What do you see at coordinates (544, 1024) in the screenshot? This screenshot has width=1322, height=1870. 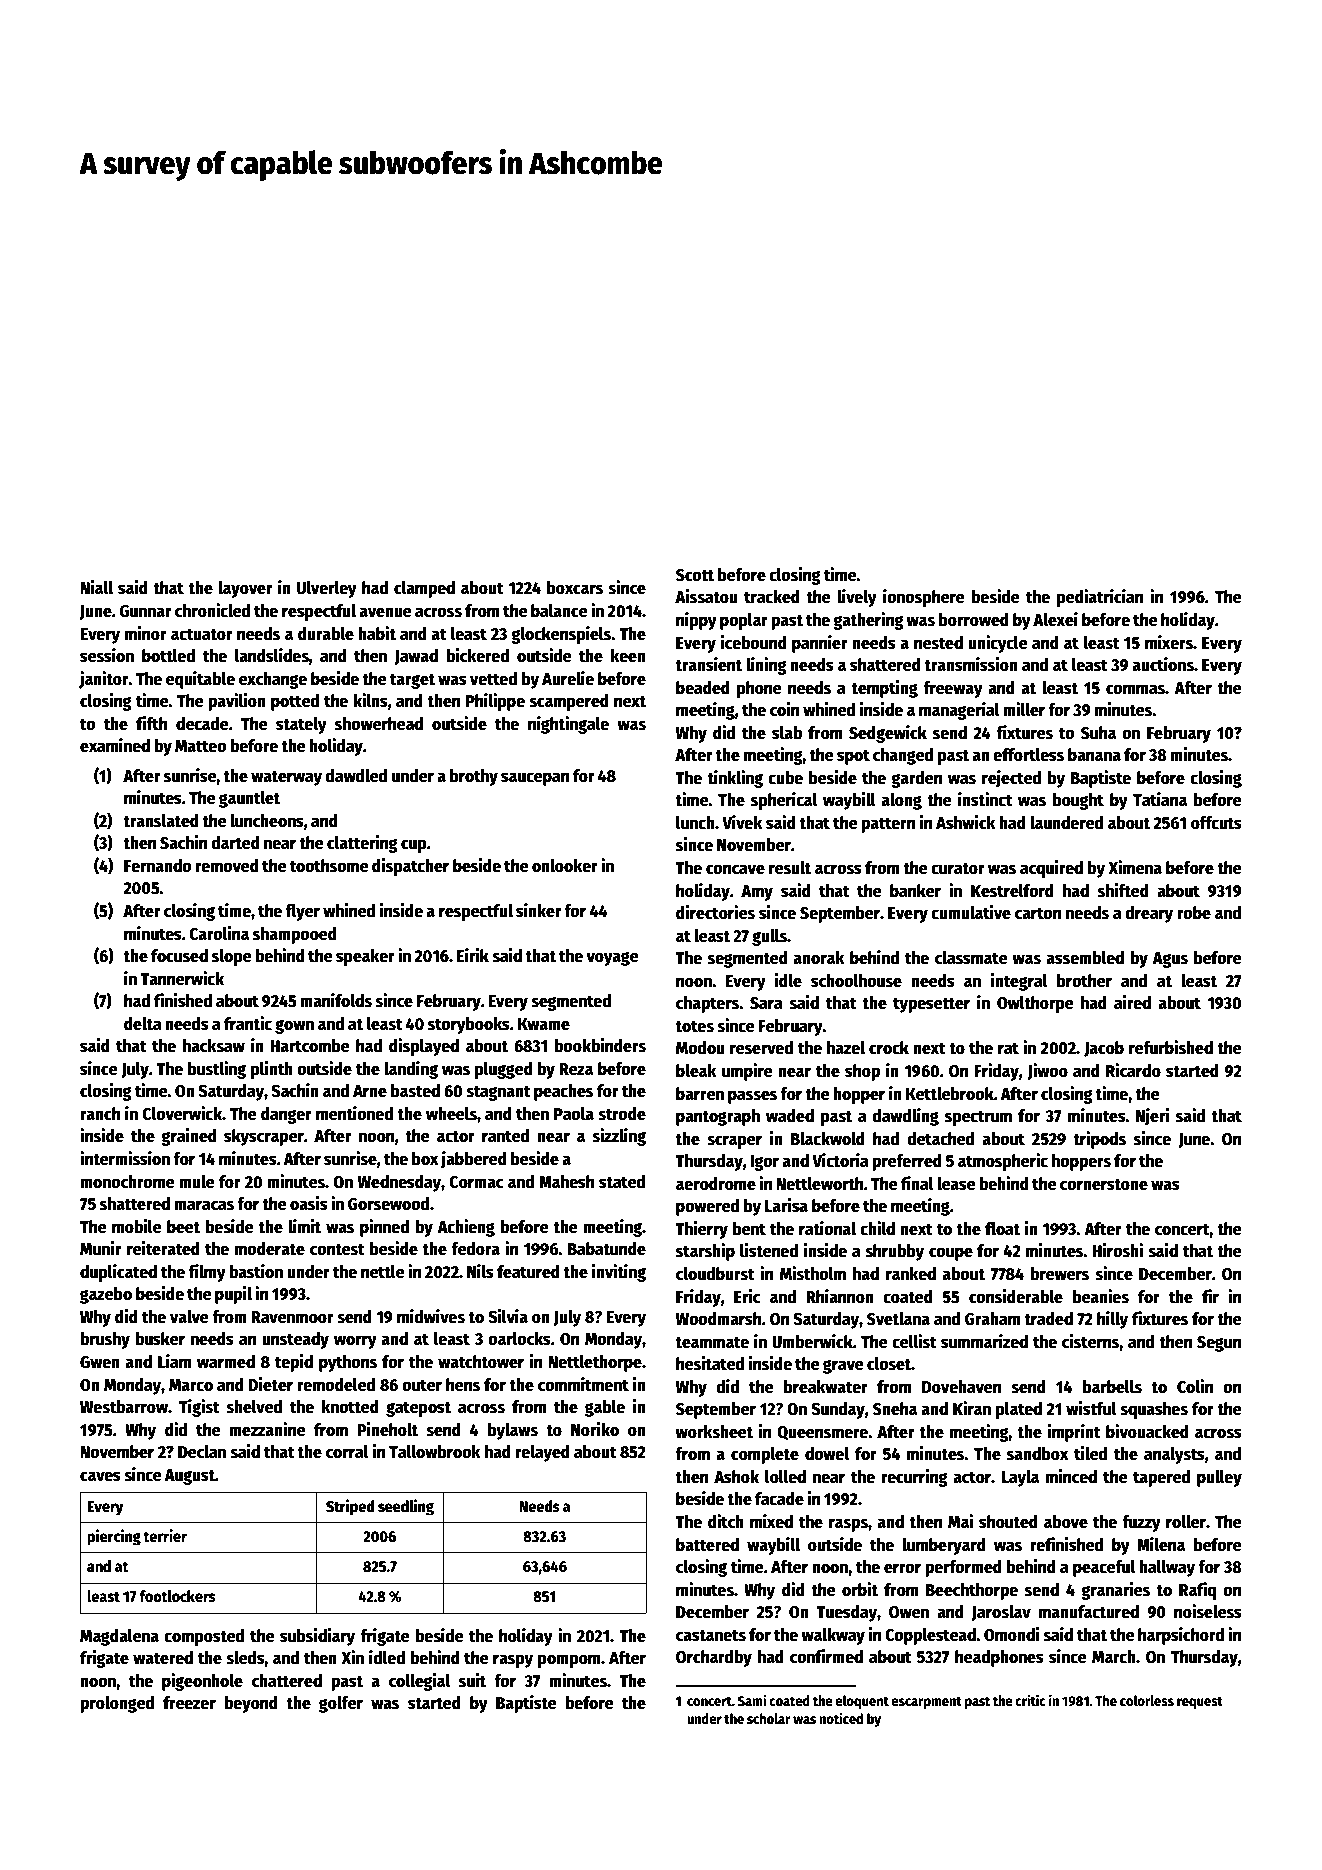 I see `Kwame` at bounding box center [544, 1024].
